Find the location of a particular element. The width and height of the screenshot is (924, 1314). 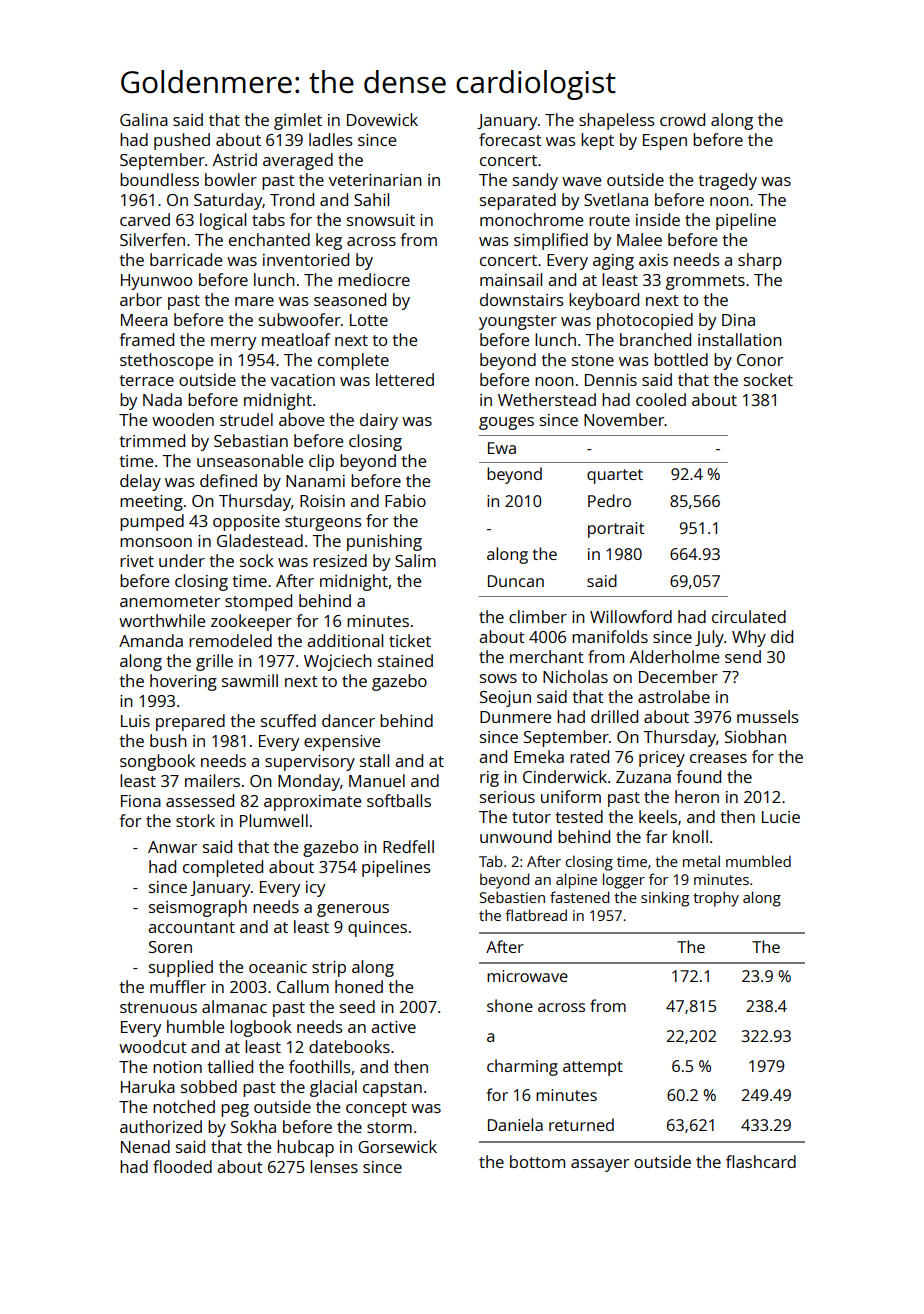

pushed is located at coordinates (182, 141).
